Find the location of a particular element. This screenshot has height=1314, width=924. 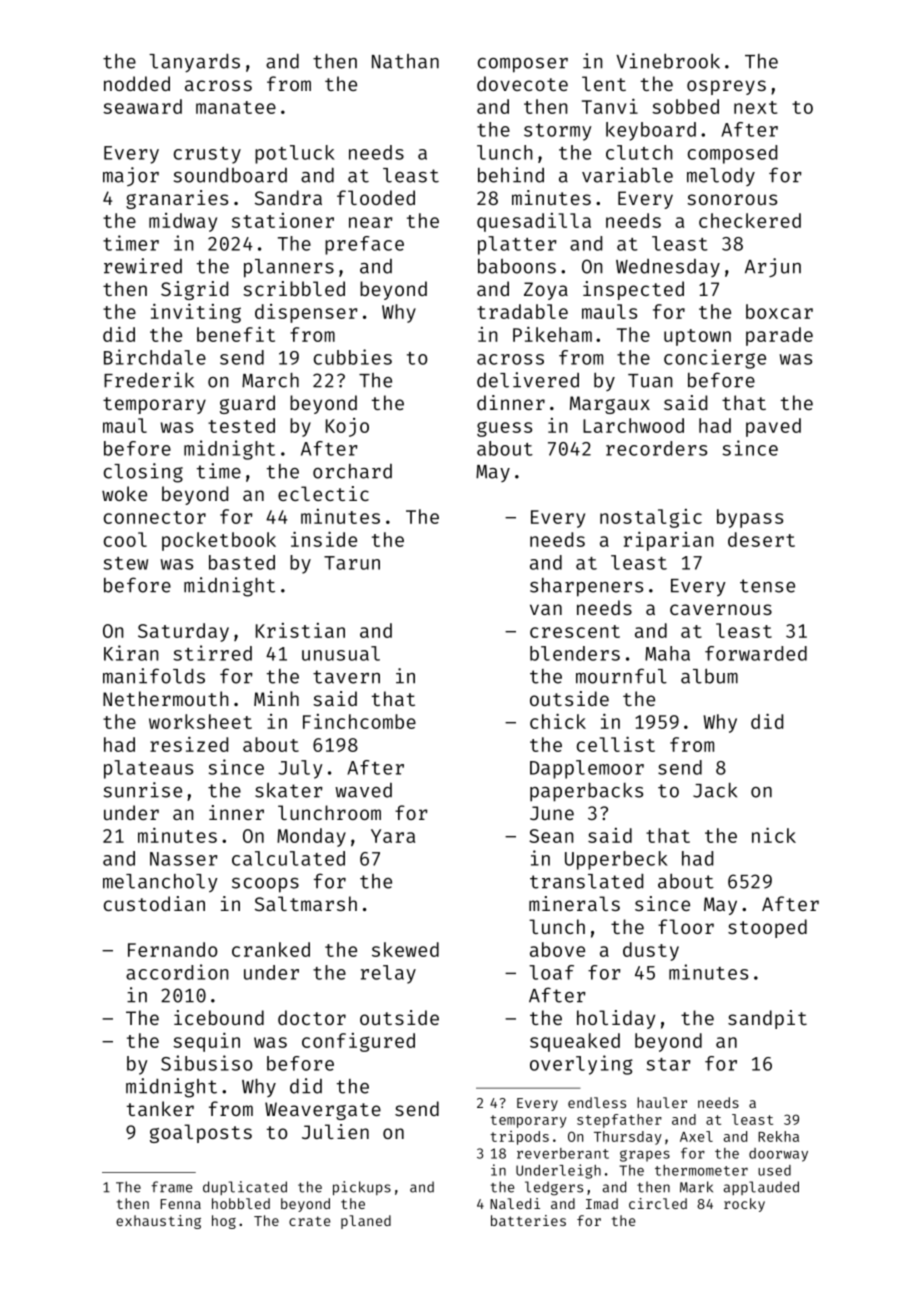

custodian is located at coordinates (154, 903).
